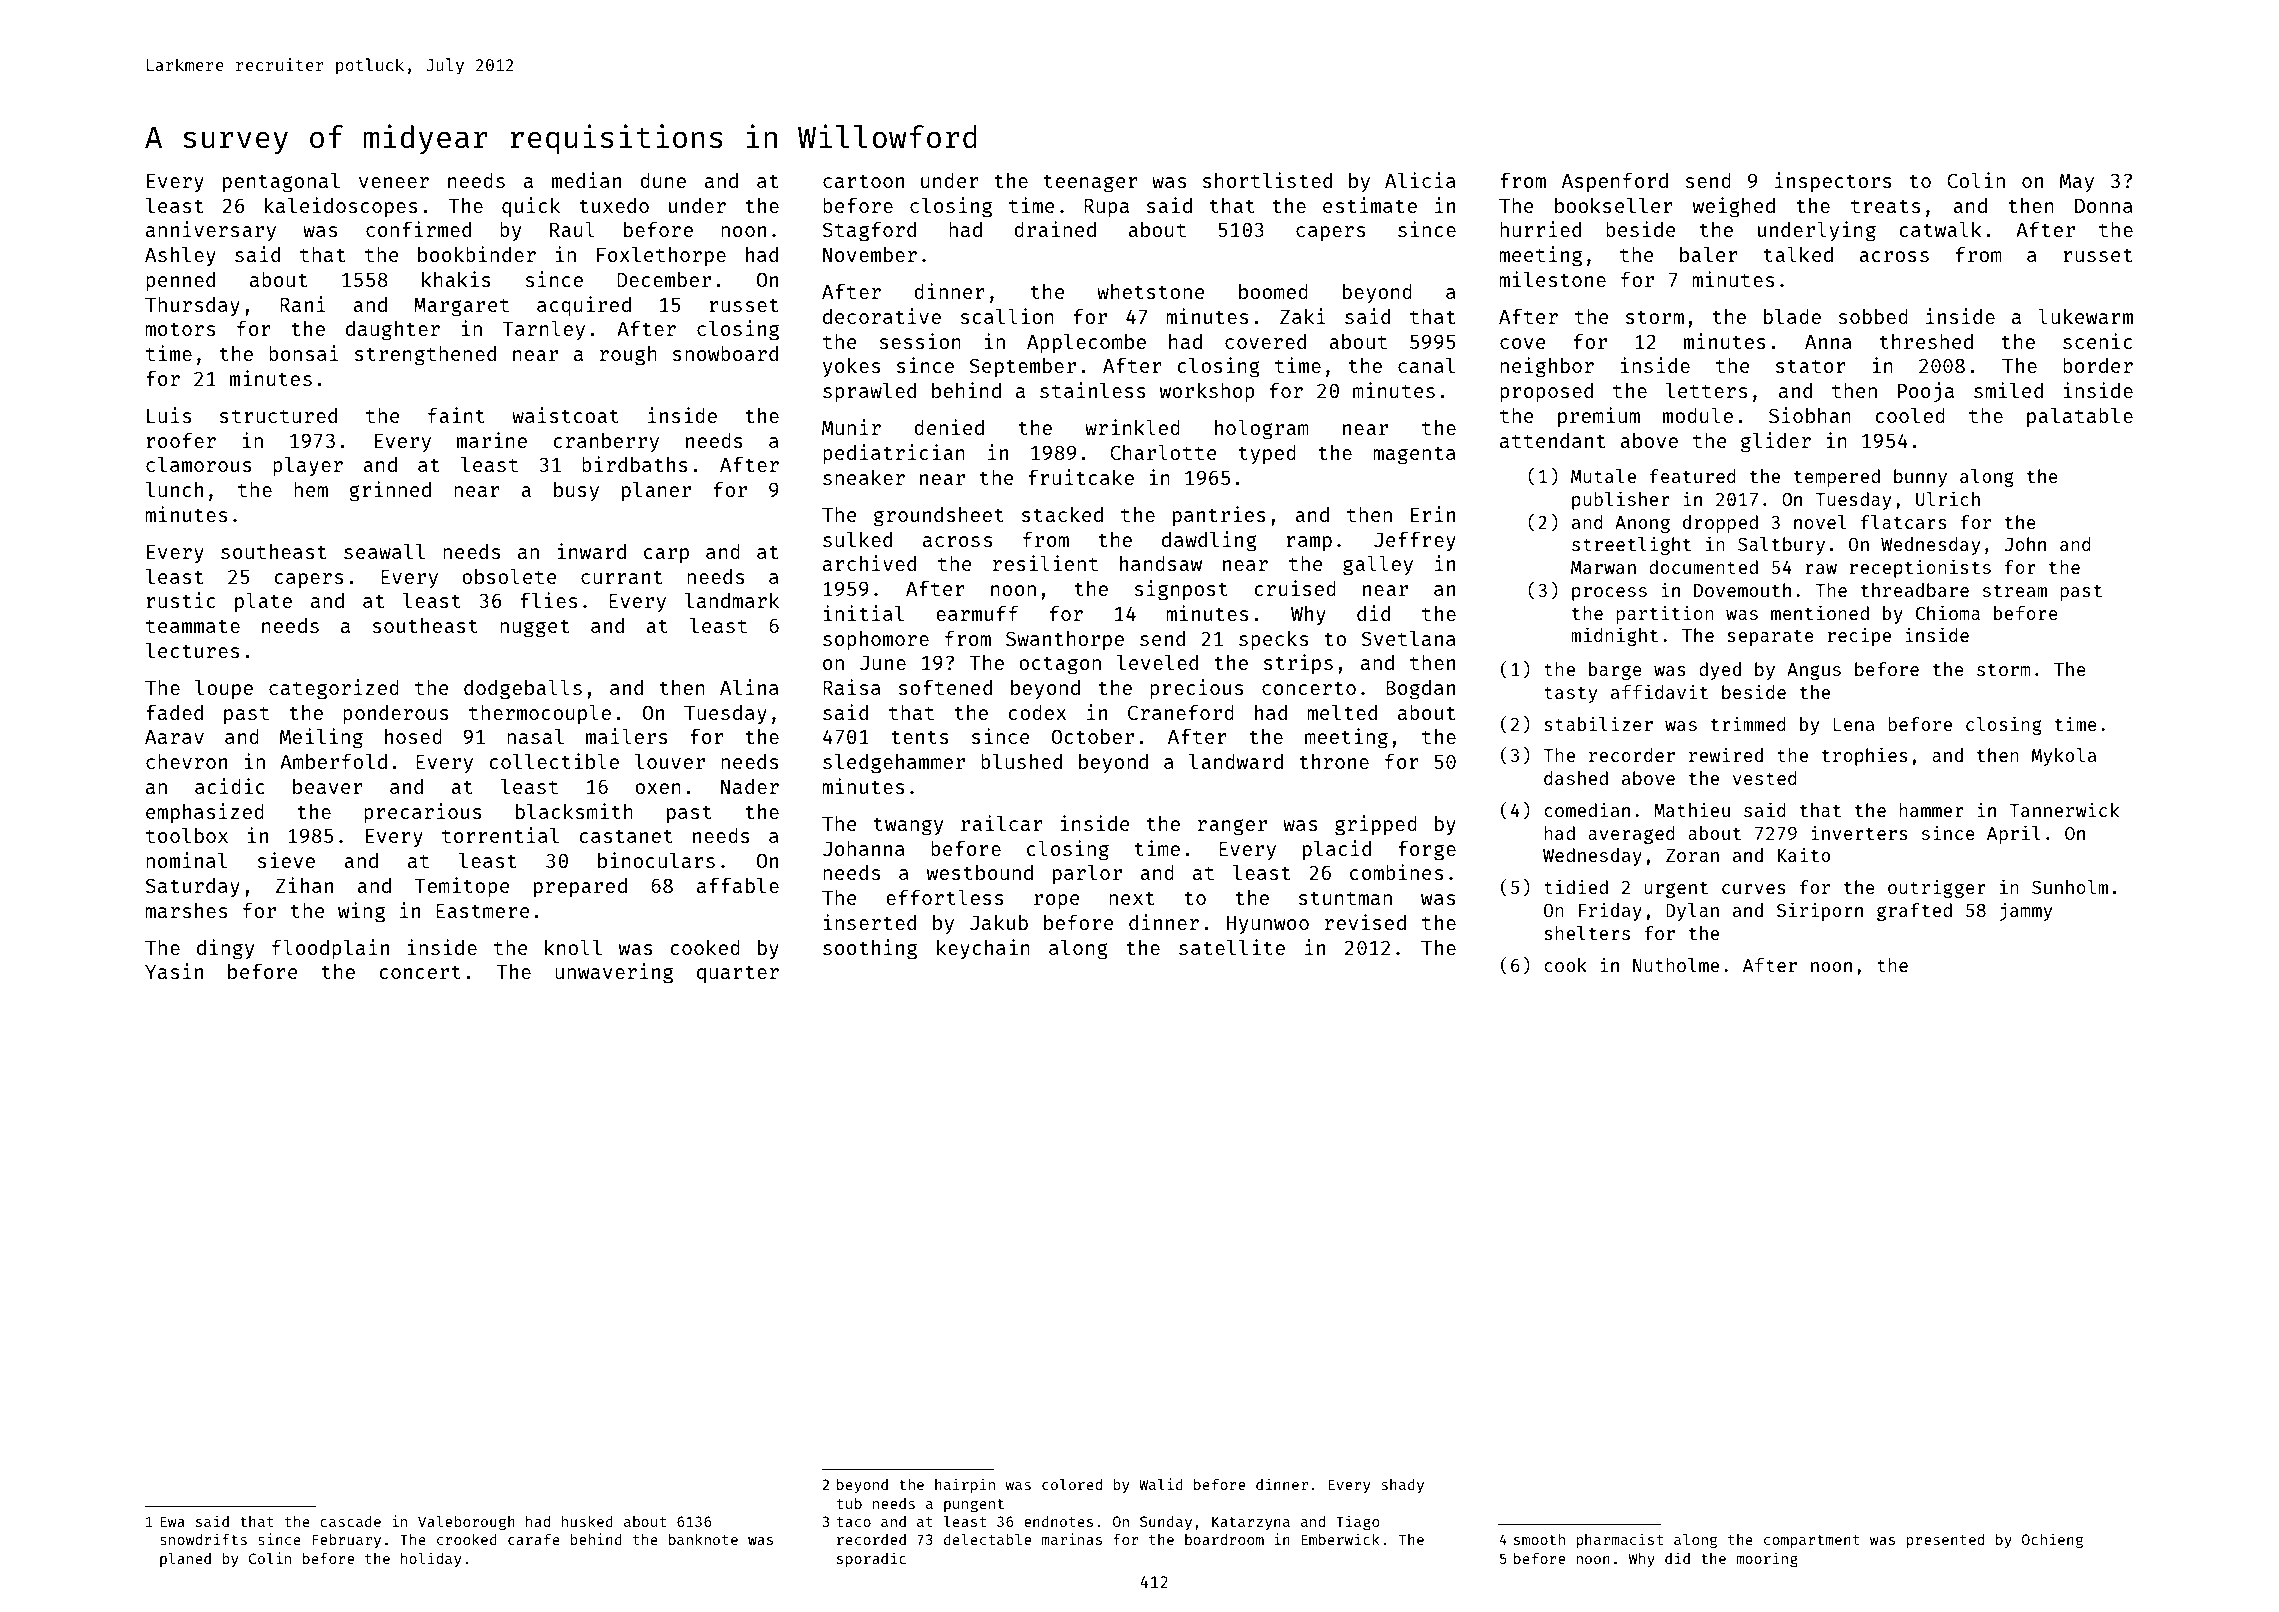 The width and height of the page is (2279, 1612). I want to click on jammy, so click(2026, 911).
